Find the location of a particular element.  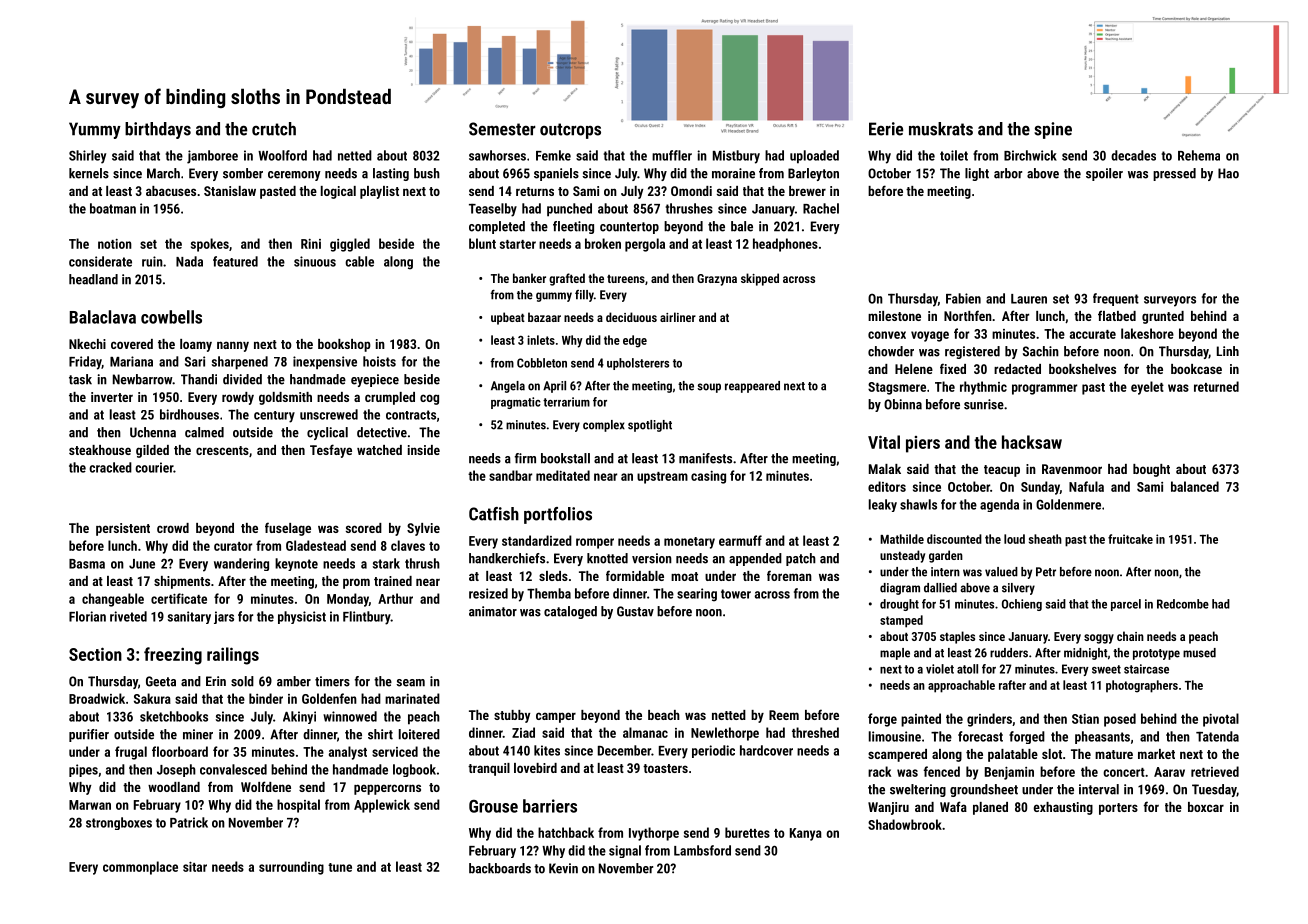

posed is located at coordinates (1120, 720).
